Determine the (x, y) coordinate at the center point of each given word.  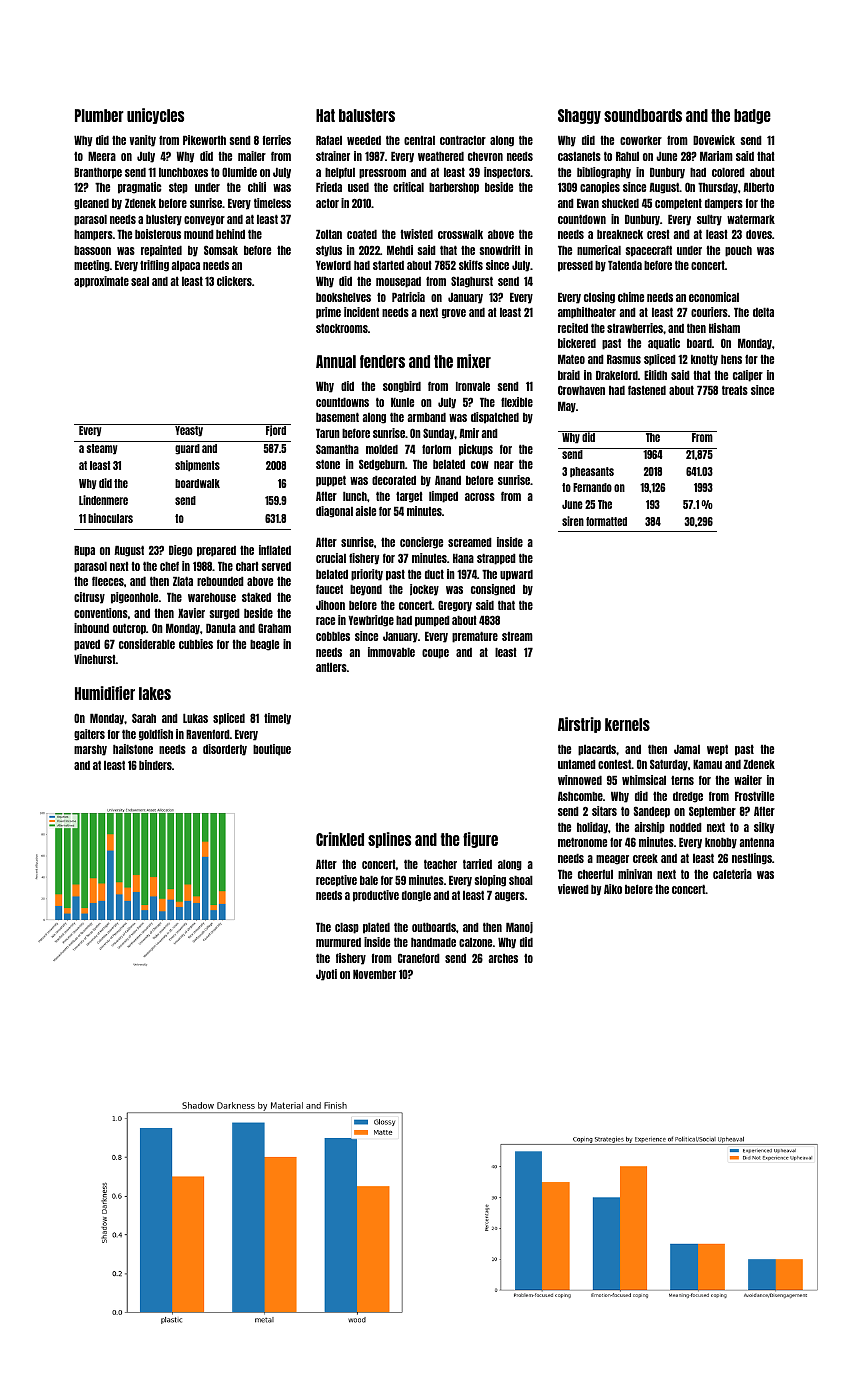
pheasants (592, 472)
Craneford (419, 958)
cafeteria (732, 874)
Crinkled (340, 839)
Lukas (195, 718)
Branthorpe (98, 173)
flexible (517, 402)
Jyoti (326, 975)
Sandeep (651, 812)
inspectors (507, 173)
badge (752, 116)
